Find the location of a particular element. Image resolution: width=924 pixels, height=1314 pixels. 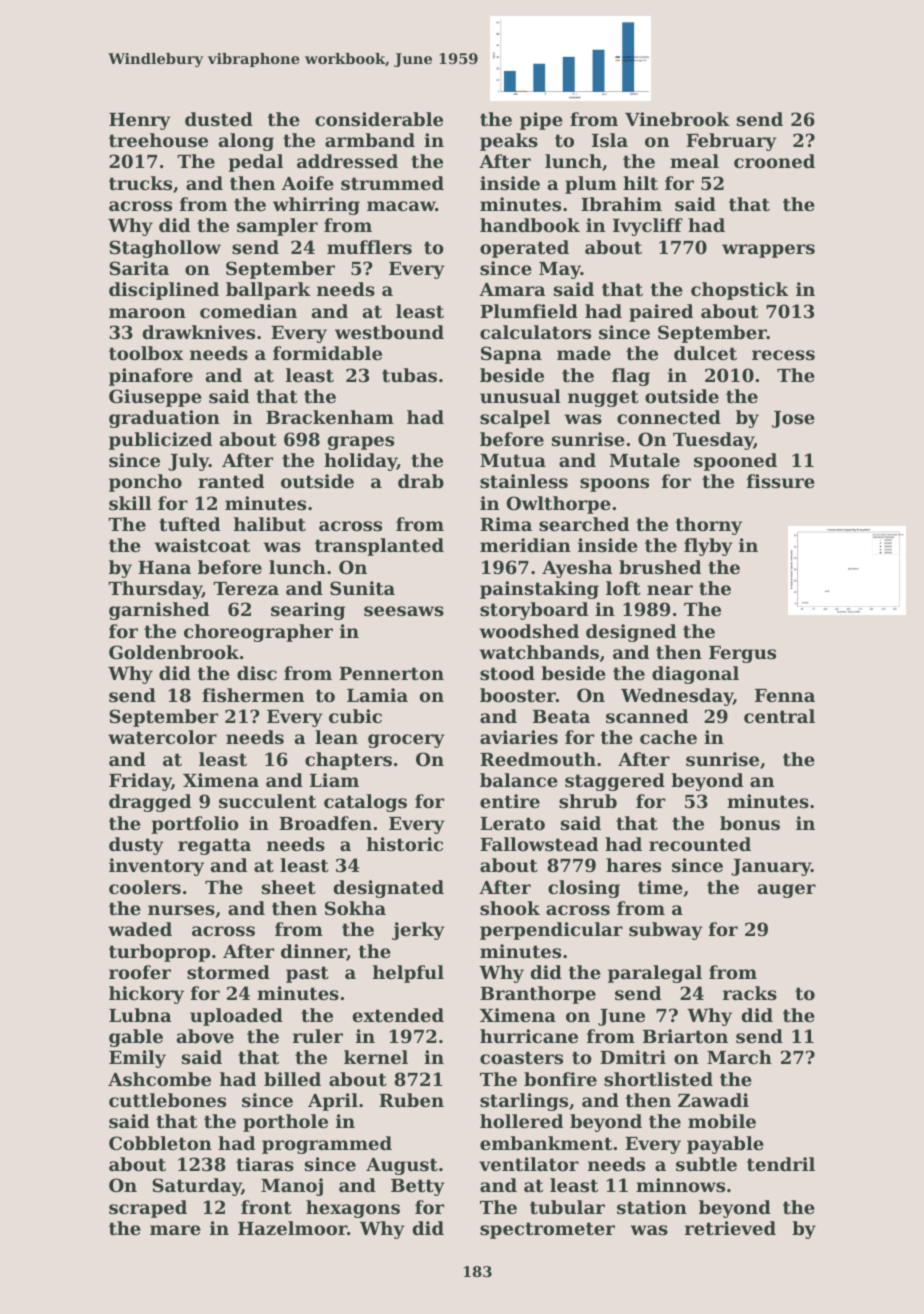

sampler is located at coordinates (277, 227).
